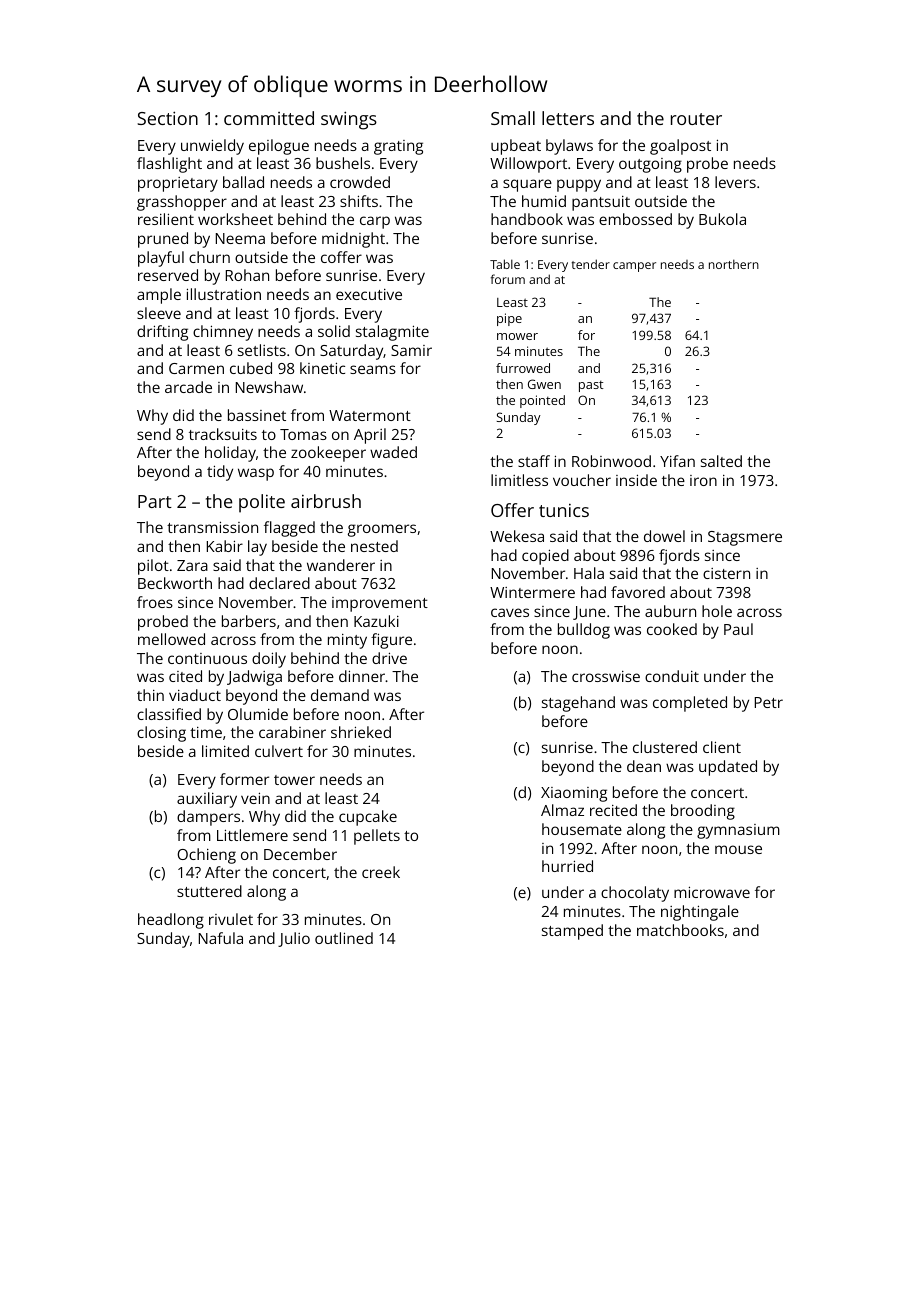  Describe the element at coordinates (734, 264) in the screenshot. I see `northern` at that location.
